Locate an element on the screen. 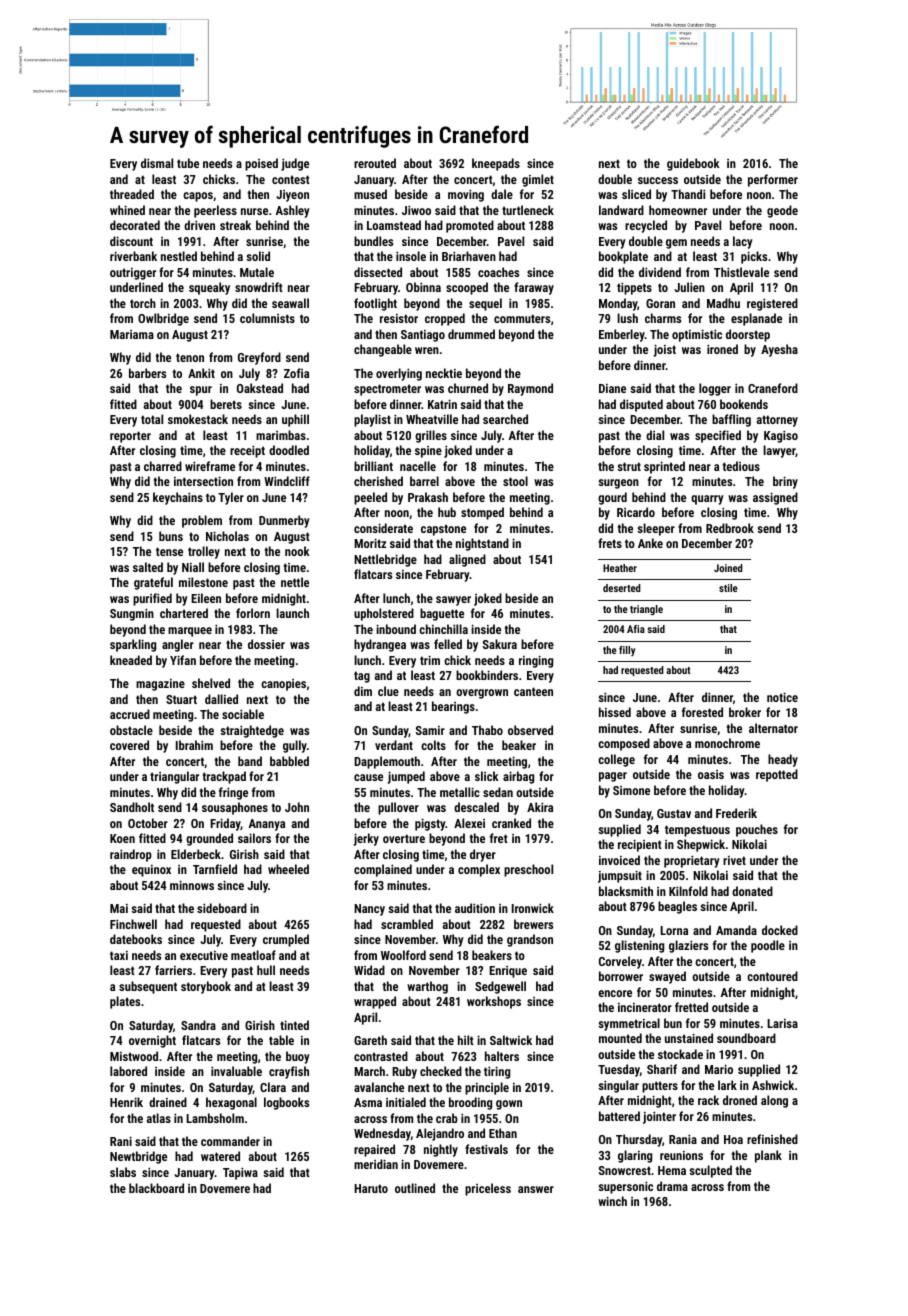 The width and height of the screenshot is (908, 1316). hissed is located at coordinates (615, 712).
